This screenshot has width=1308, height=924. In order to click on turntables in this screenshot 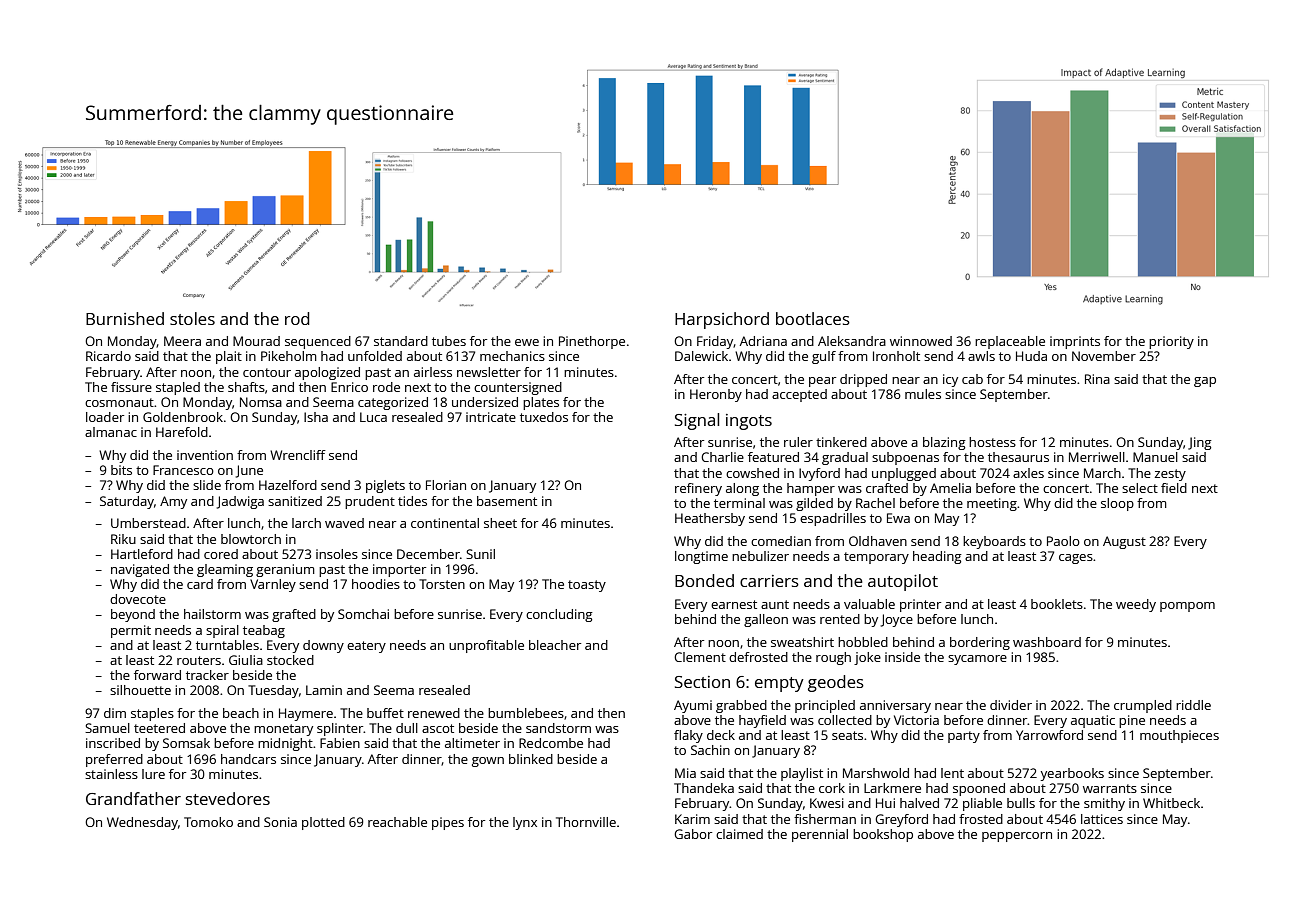, I will do `click(227, 645)`.
